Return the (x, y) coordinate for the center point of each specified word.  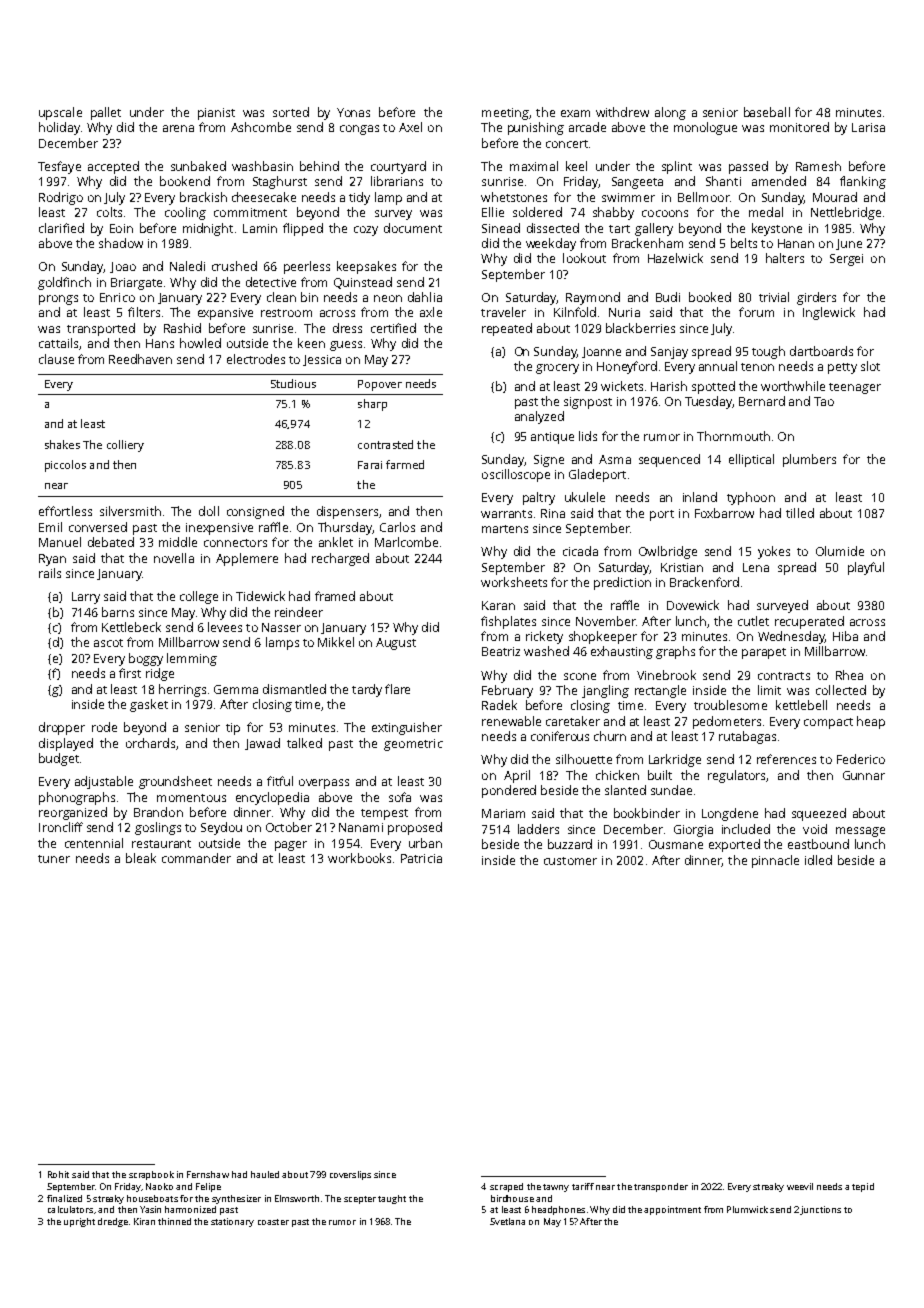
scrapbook (151, 1175)
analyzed (539, 417)
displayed (66, 744)
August (396, 644)
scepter (360, 1200)
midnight (208, 229)
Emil (50, 527)
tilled (800, 513)
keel (576, 166)
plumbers (809, 460)
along (670, 113)
